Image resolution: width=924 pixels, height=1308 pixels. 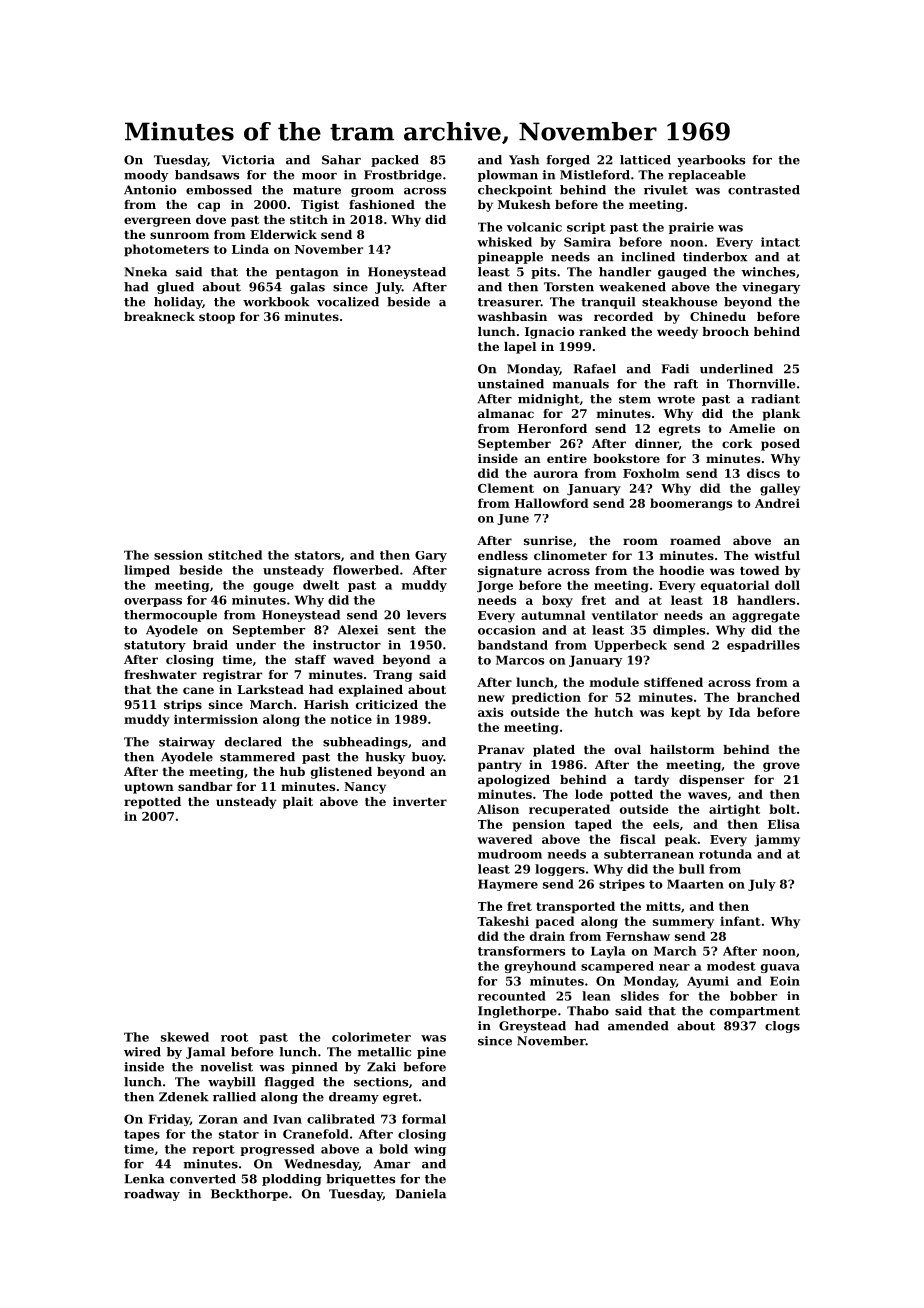 I want to click on greyhound, so click(x=540, y=967).
